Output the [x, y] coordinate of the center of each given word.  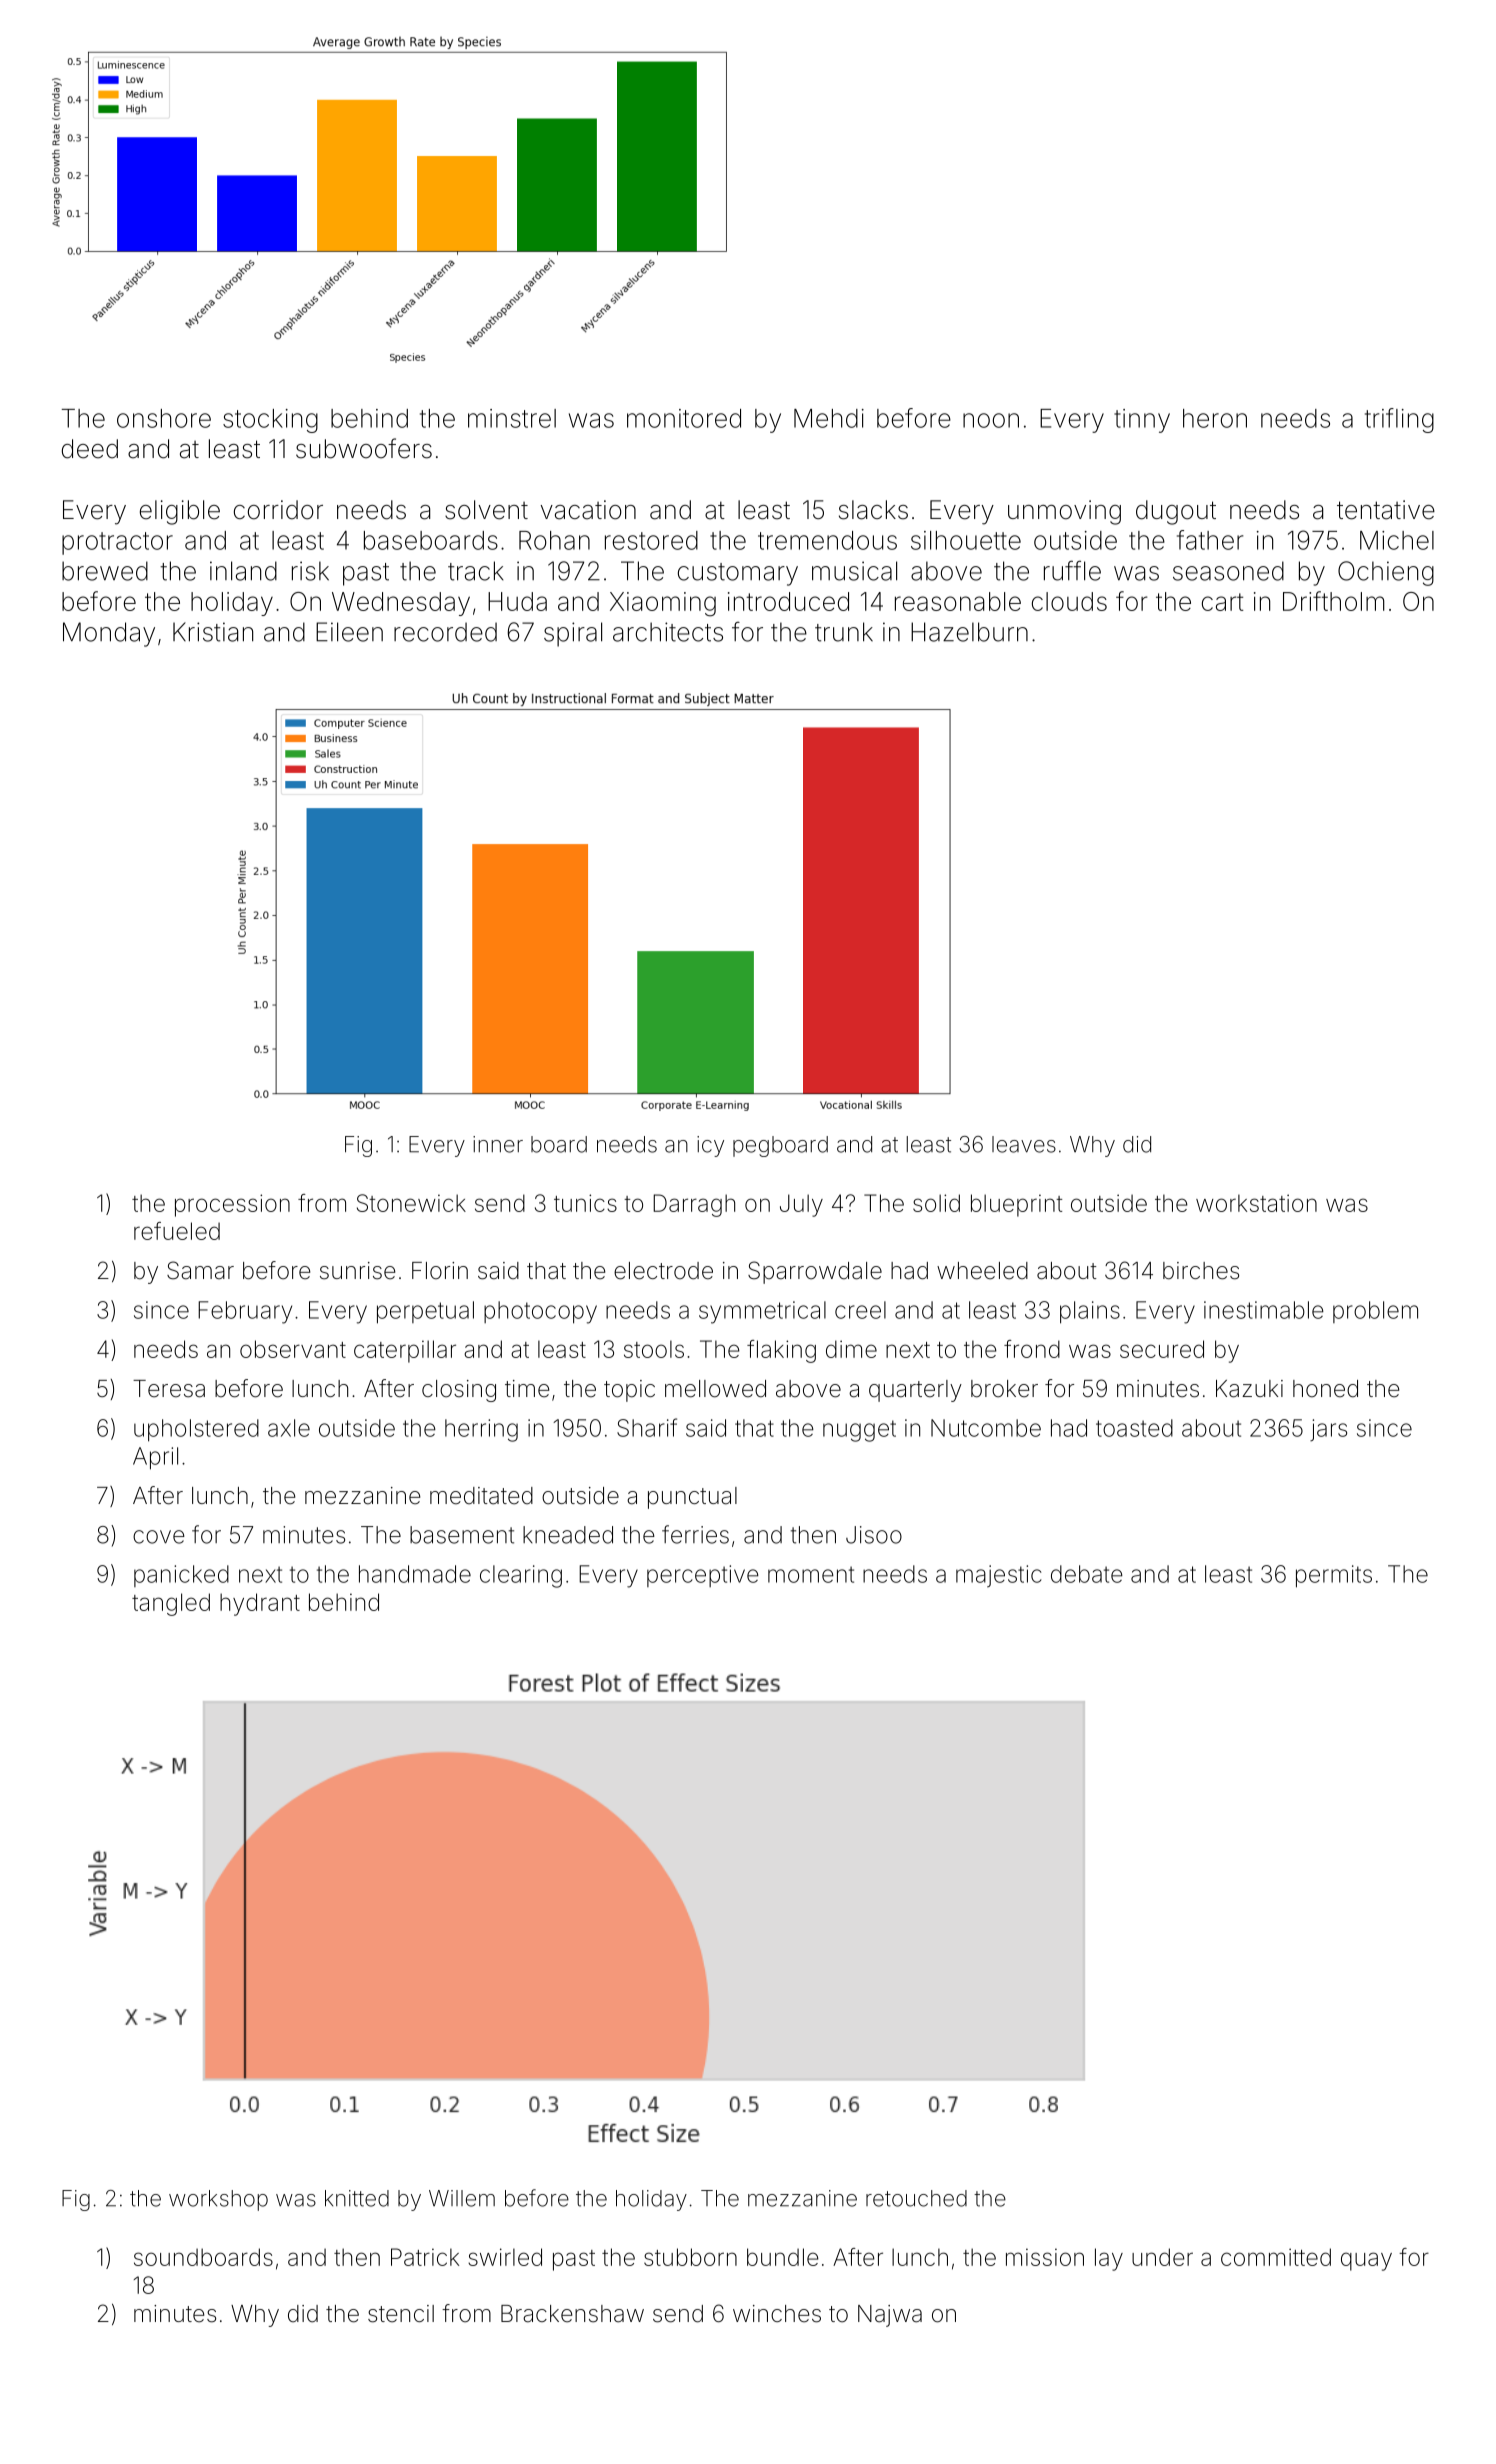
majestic [998, 1576]
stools [654, 1349]
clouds [1069, 601]
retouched [916, 2198]
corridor [278, 510]
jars [1328, 1430]
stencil [401, 2314]
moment [811, 1574]
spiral [573, 634]
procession [232, 1205]
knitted [357, 2198]
